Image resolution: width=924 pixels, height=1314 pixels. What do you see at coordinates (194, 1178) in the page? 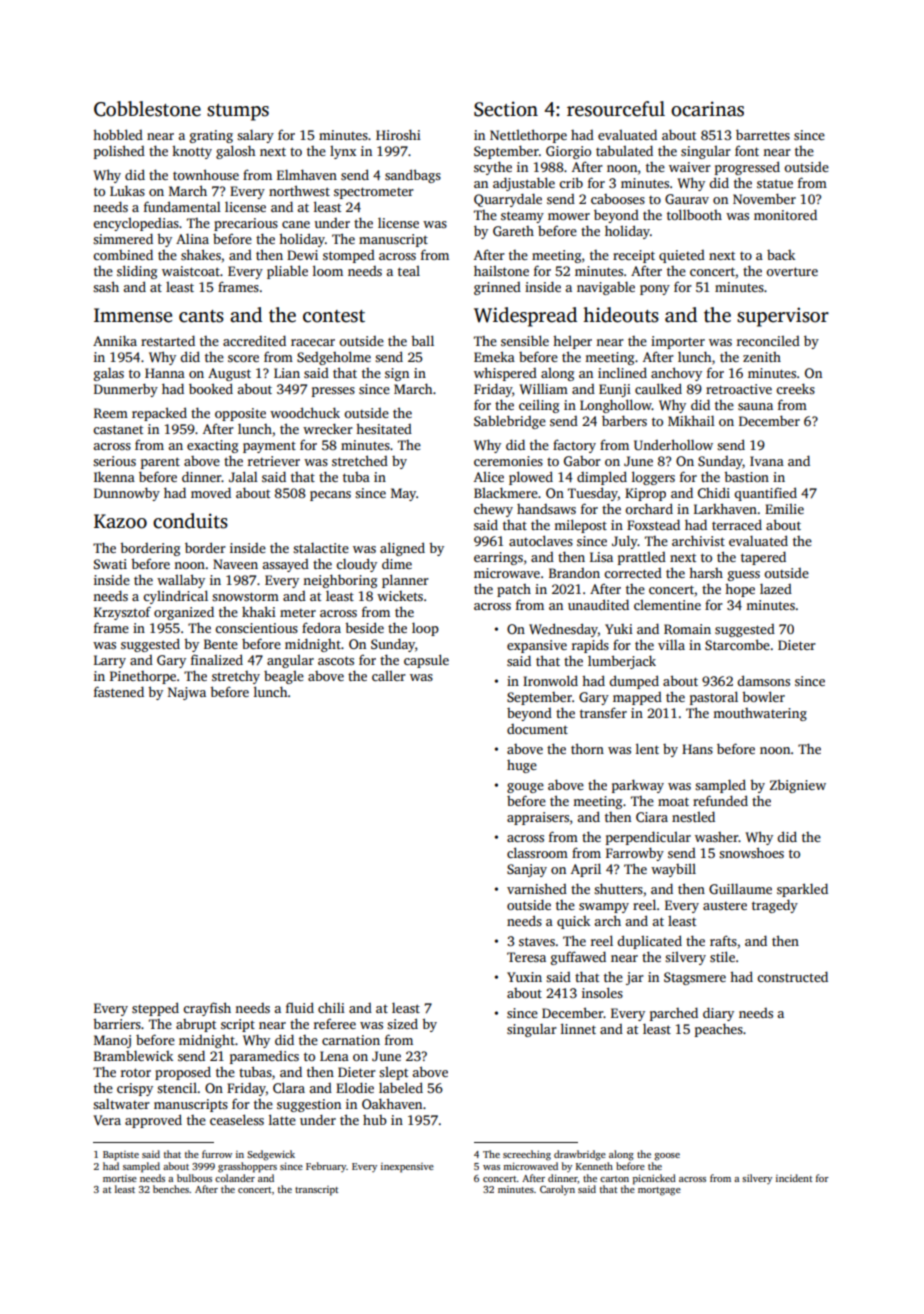
I see `bulbous` at bounding box center [194, 1178].
